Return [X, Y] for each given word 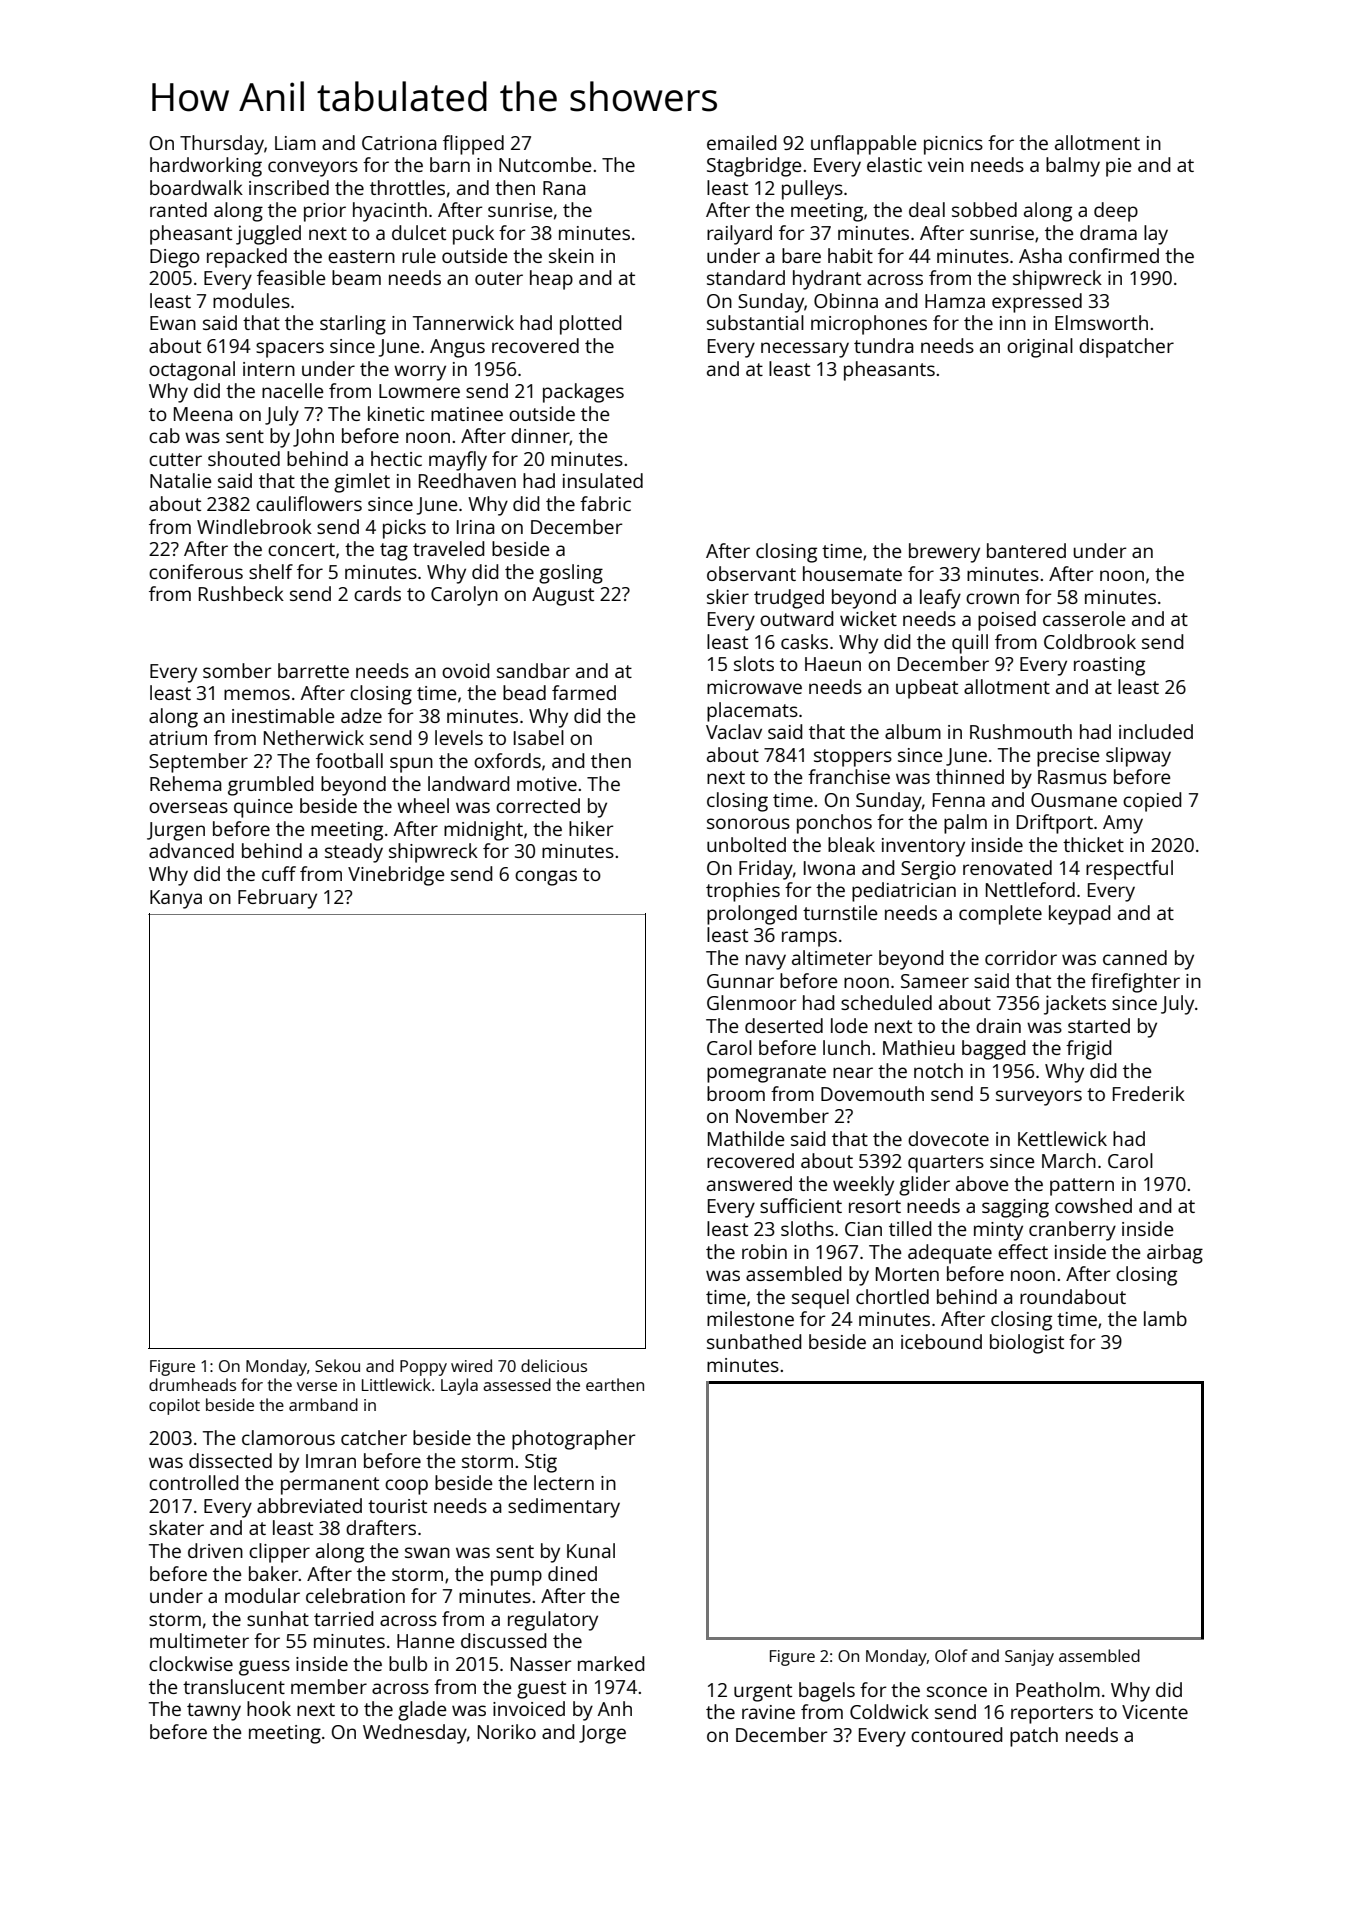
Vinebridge [396, 876]
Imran [331, 1461]
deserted [784, 1025]
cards [377, 593]
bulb [408, 1663]
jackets [1075, 1005]
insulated [603, 480]
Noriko [507, 1731]
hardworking [206, 167]
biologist [1027, 1344]
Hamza [955, 301]
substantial [755, 322]
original [1040, 348]
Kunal [591, 1550]
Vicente [1155, 1712]
